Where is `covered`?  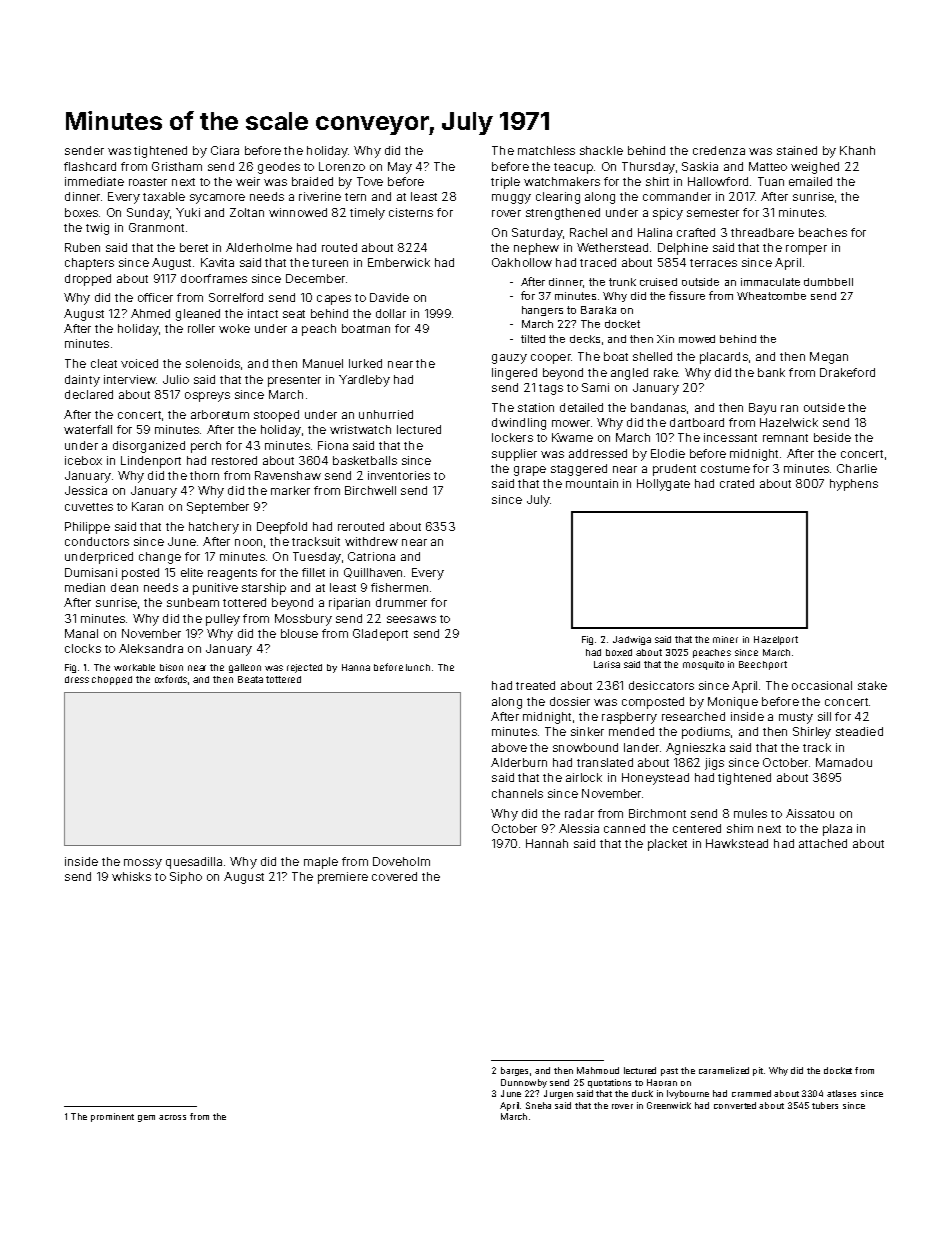
covered is located at coordinates (394, 876).
